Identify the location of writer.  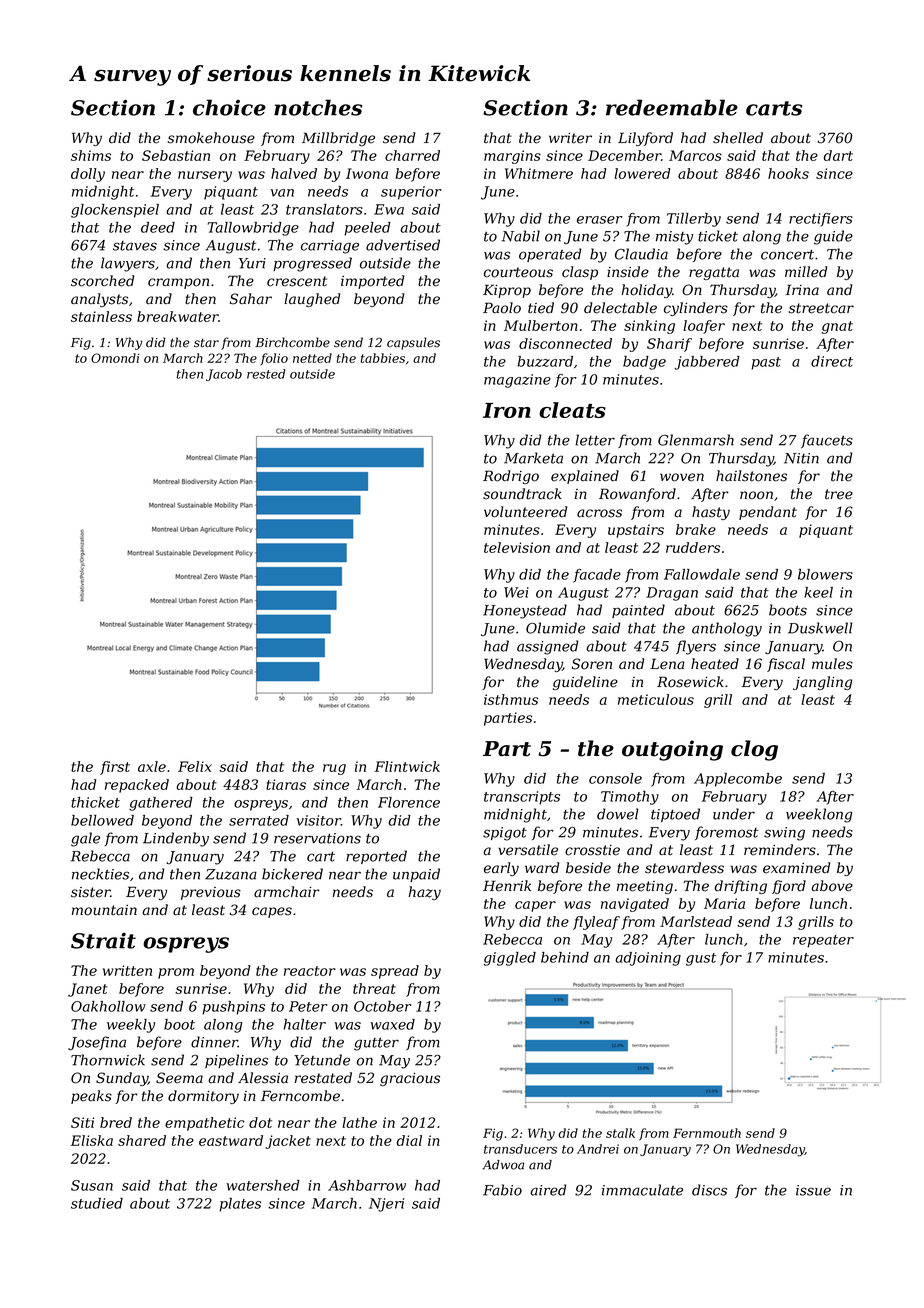
(570, 138).
